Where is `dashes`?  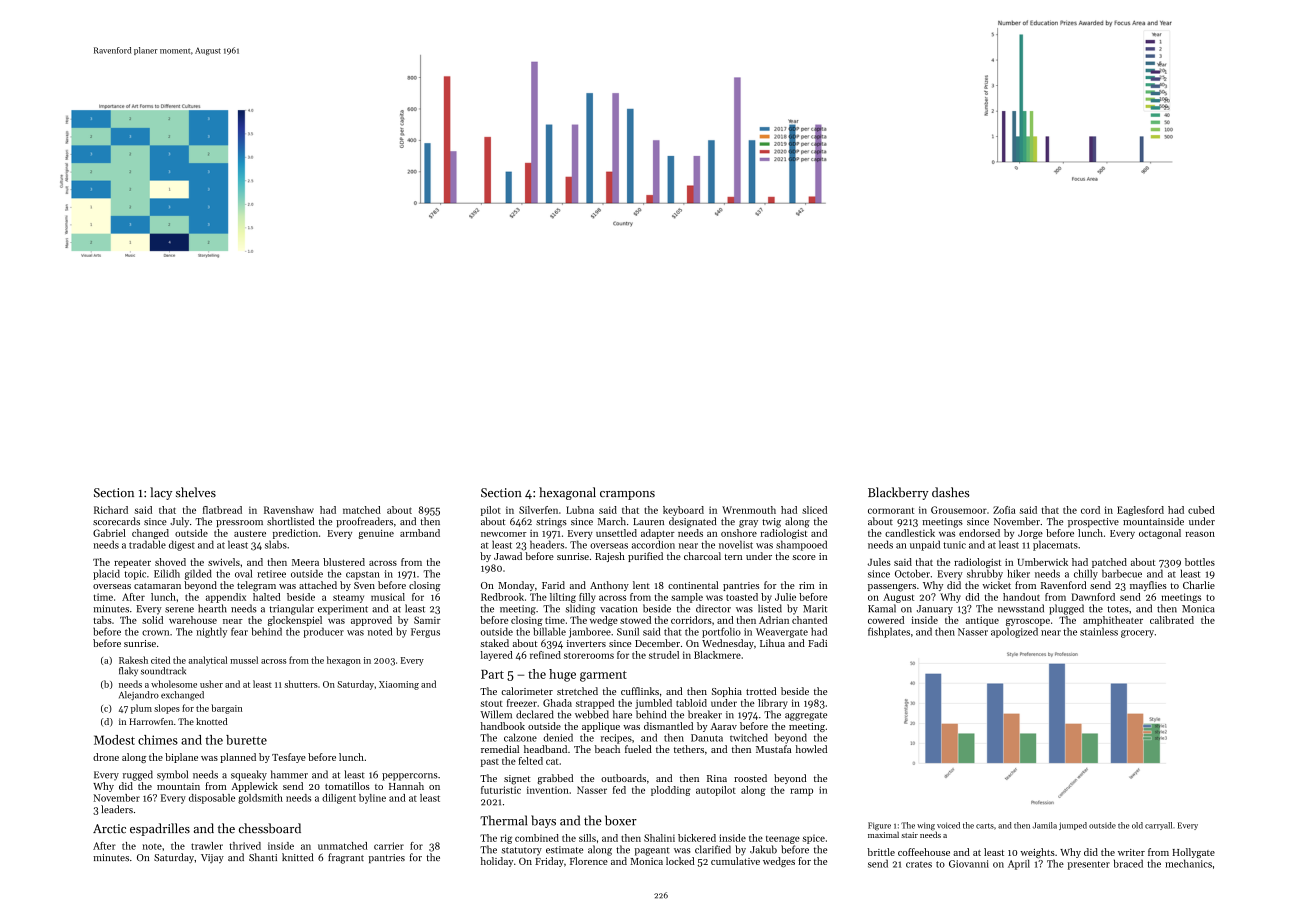 dashes is located at coordinates (951, 492).
